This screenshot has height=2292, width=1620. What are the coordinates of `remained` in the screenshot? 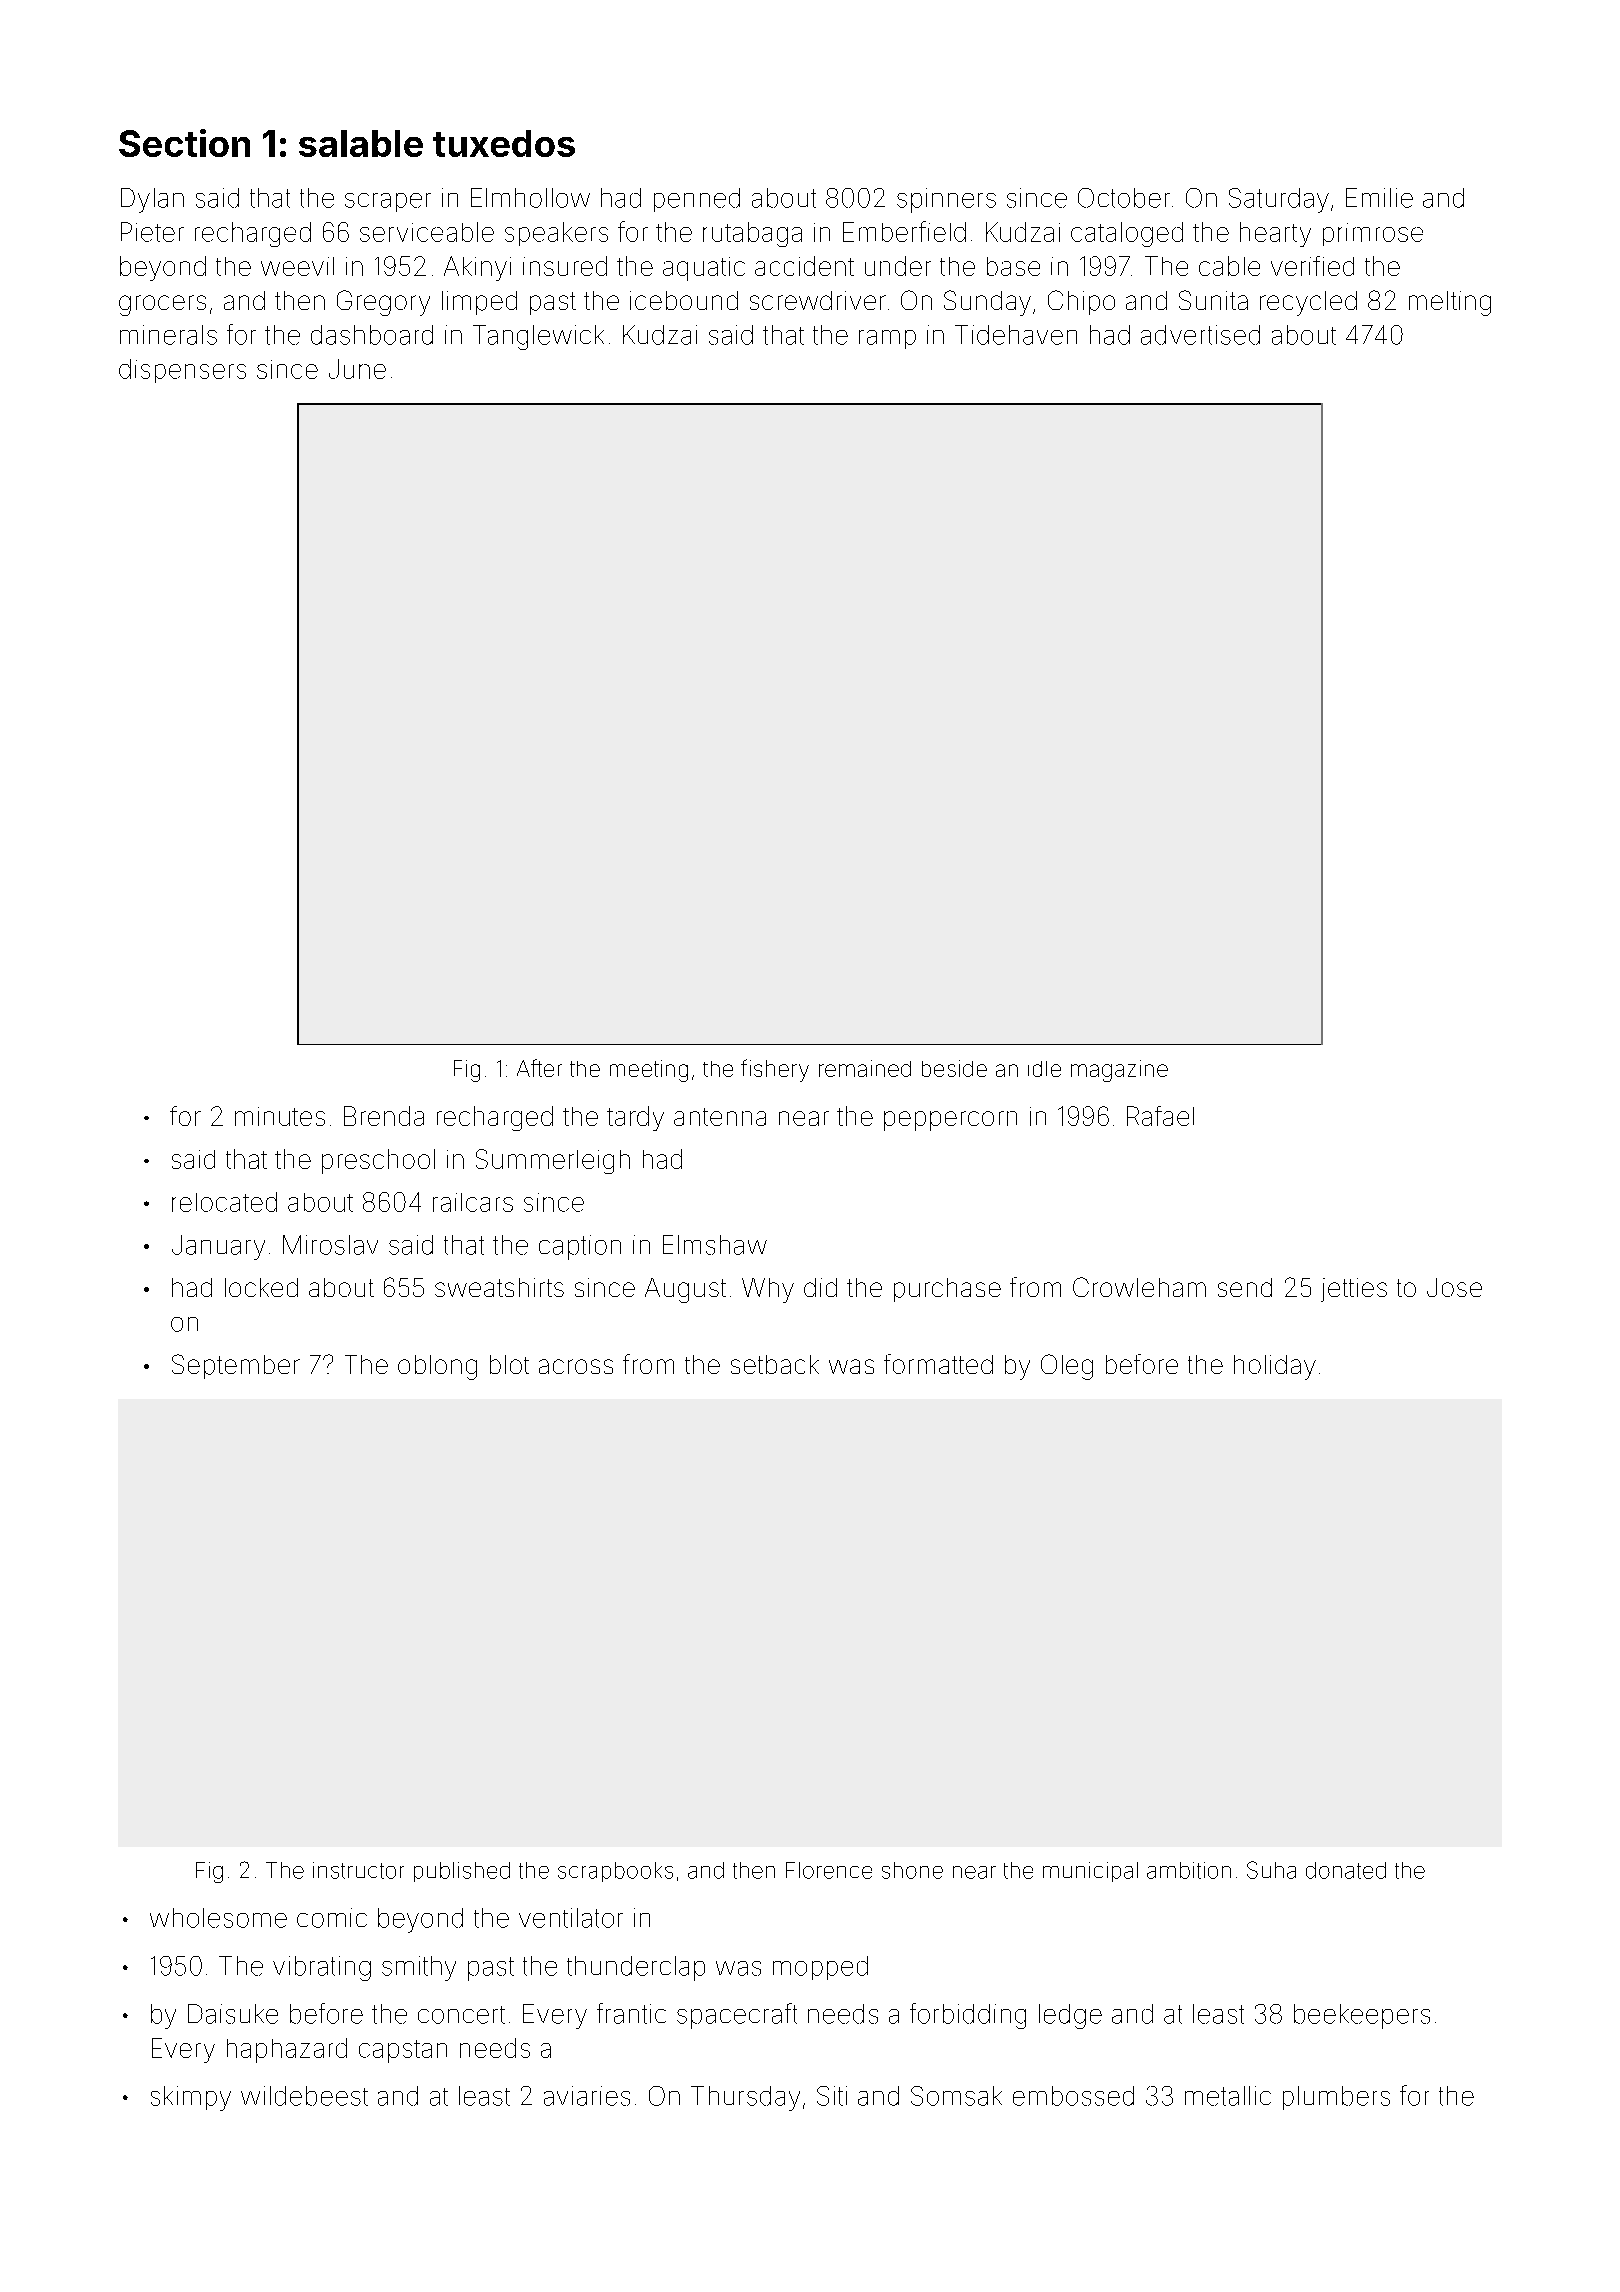 It's located at (865, 1068).
